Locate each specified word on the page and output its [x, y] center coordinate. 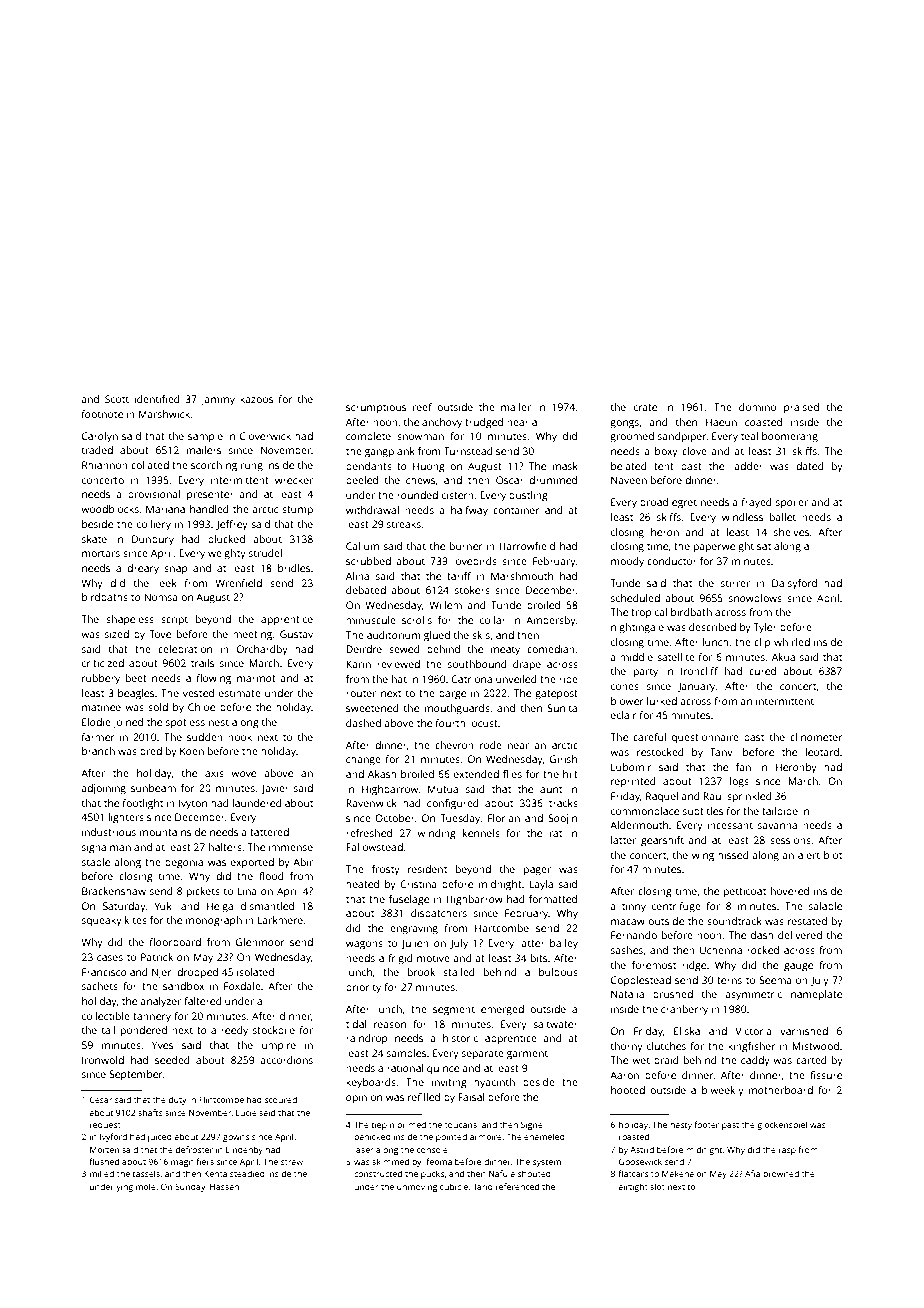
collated [150, 465]
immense [291, 847]
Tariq [483, 1187]
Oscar [510, 480]
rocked [763, 950]
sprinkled [749, 797]
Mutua [443, 789]
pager [537, 871]
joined [128, 723]
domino [757, 407]
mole [146, 1186]
